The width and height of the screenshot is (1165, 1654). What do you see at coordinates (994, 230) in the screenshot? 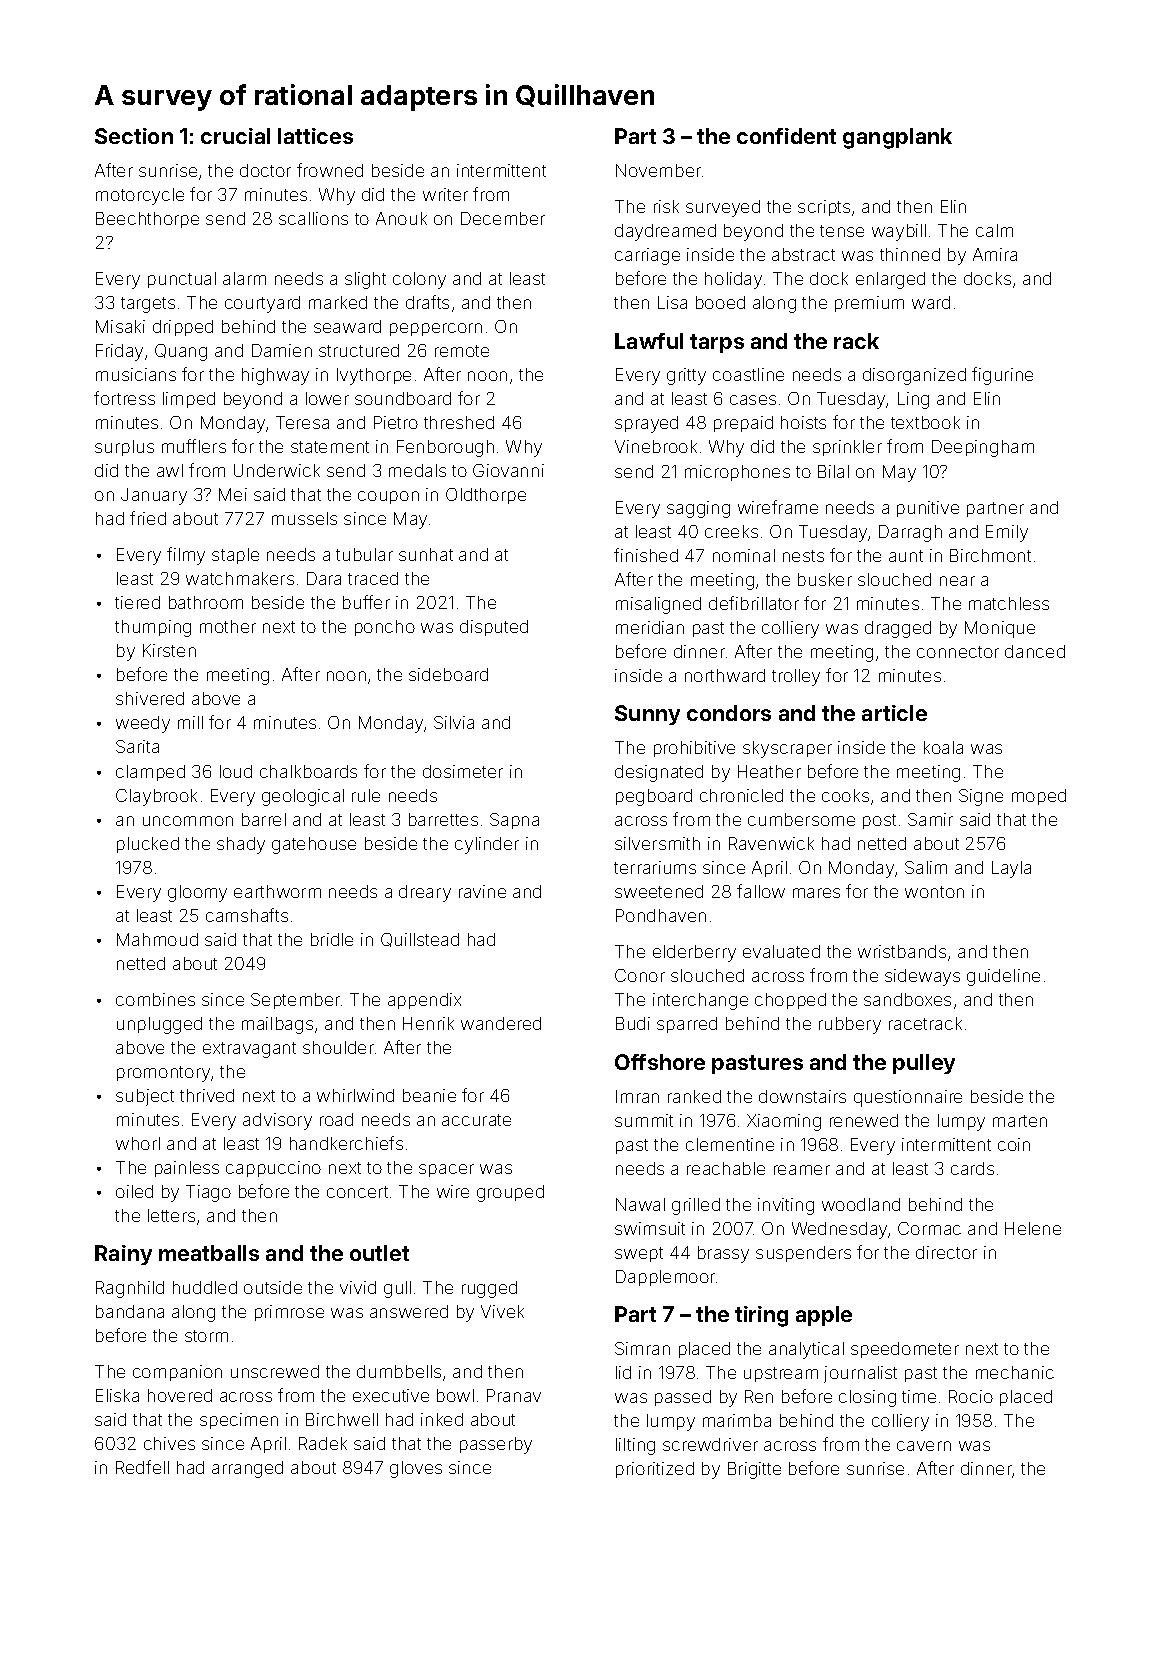
I see `calm` at bounding box center [994, 230].
